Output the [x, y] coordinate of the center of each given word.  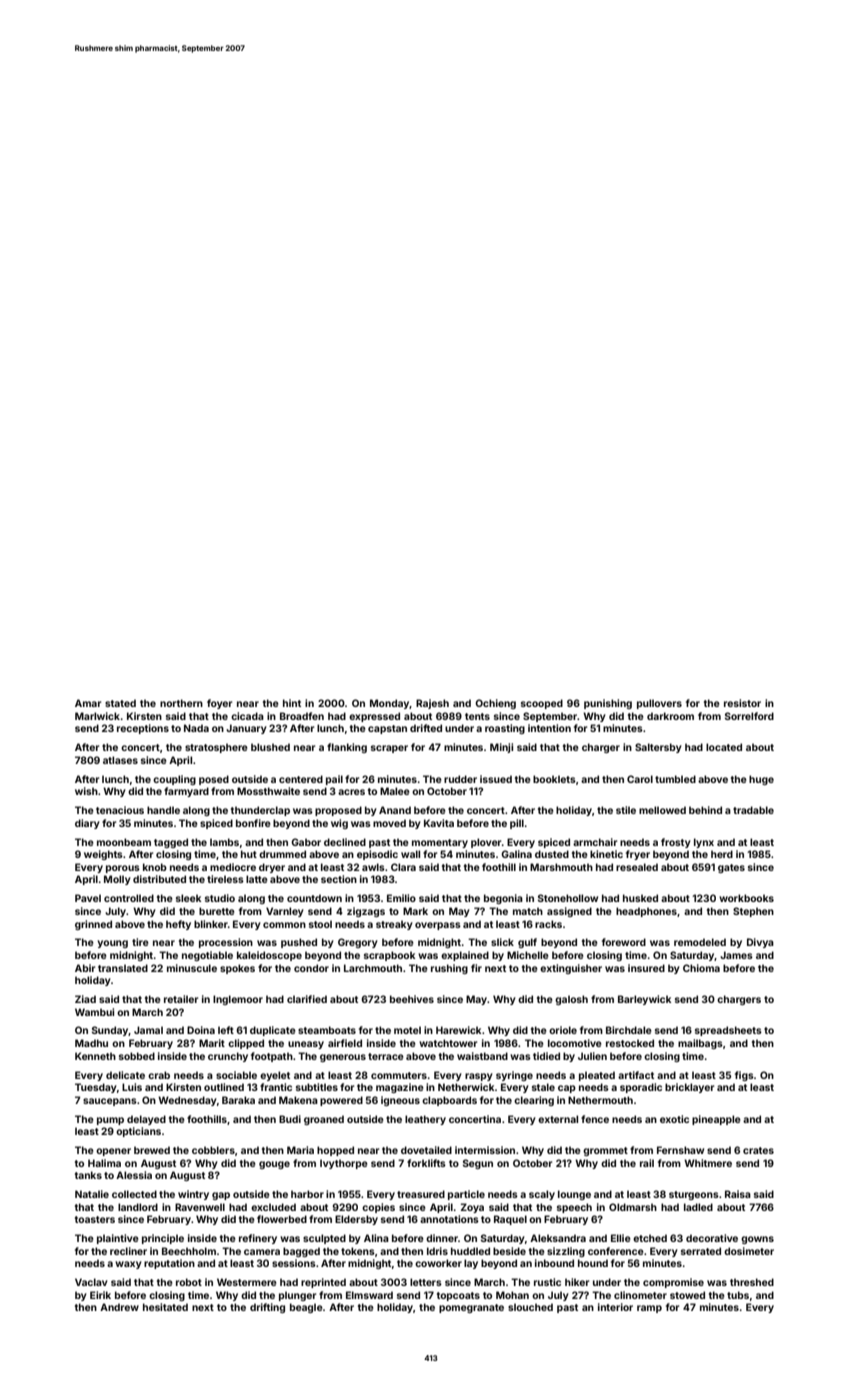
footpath [272, 1057]
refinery [258, 1239]
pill [517, 824]
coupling [174, 780]
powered [341, 1101]
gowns [757, 1240]
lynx [704, 843]
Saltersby [658, 748]
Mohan [512, 1295]
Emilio [401, 898]
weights [103, 855]
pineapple [716, 1120]
